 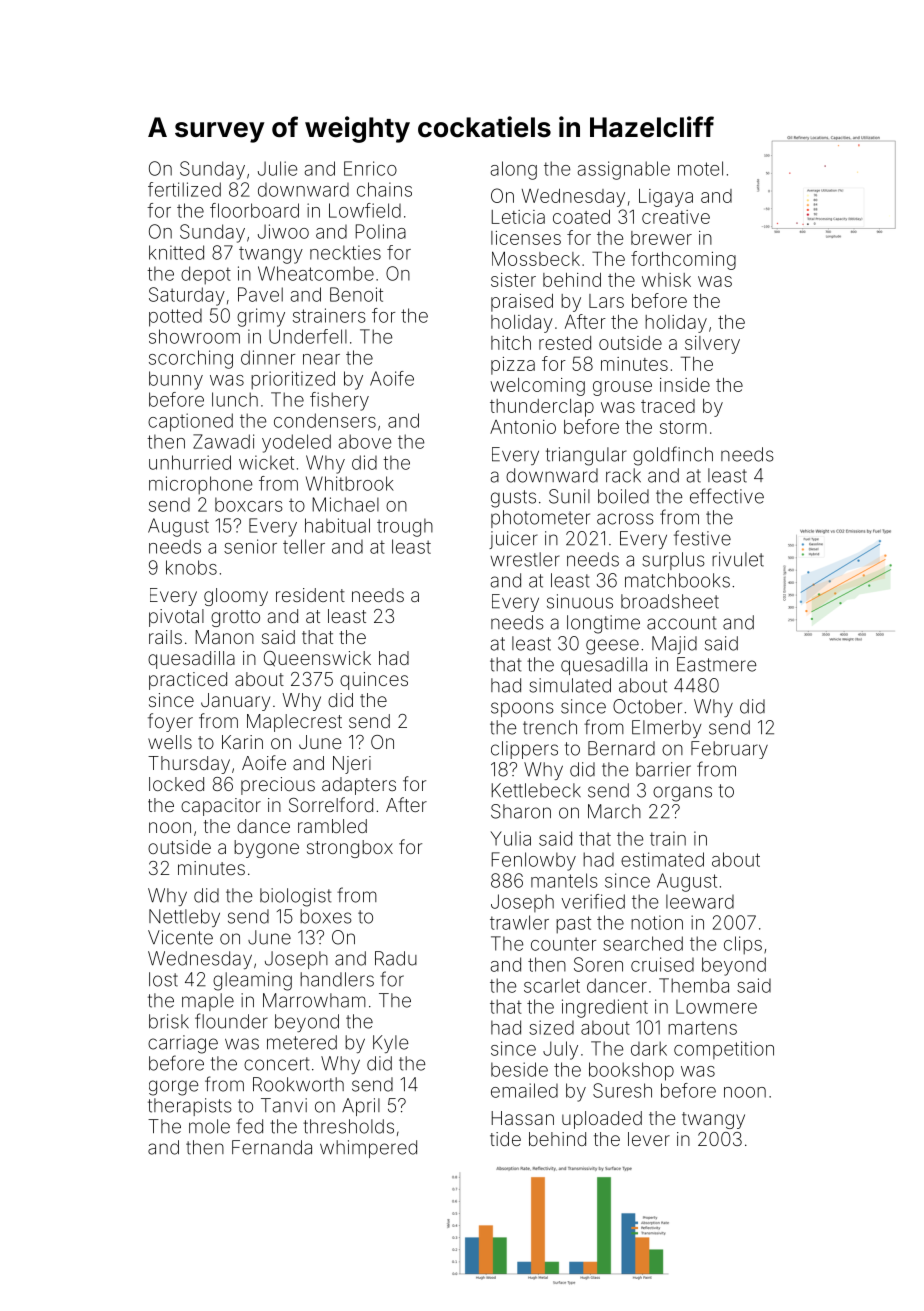 What do you see at coordinates (206, 275) in the screenshot?
I see `depot` at bounding box center [206, 275].
